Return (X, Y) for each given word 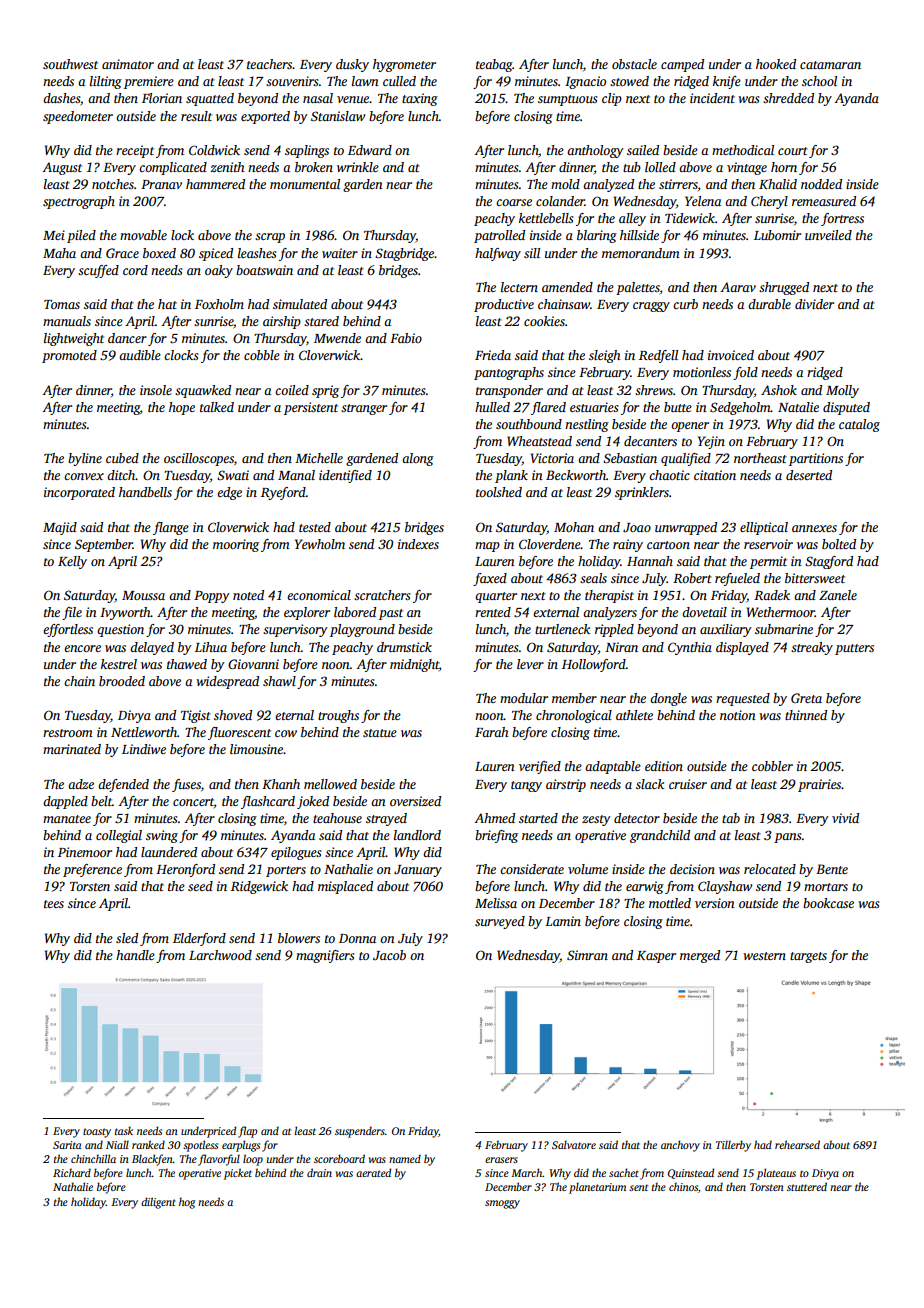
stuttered (807, 1186)
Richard (72, 1172)
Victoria (552, 458)
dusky (352, 65)
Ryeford (283, 493)
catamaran (830, 65)
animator (128, 64)
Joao (637, 527)
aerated (373, 1172)
